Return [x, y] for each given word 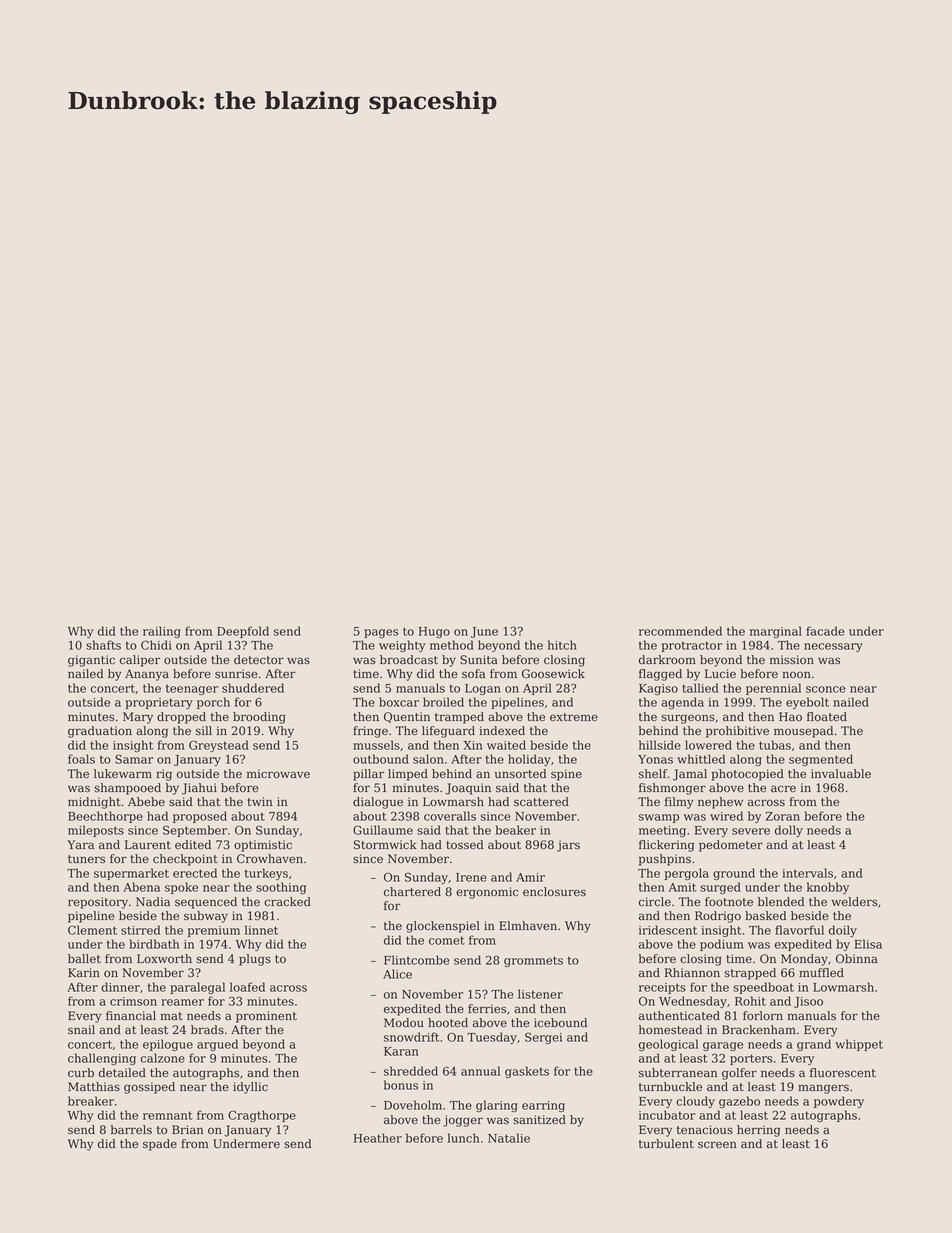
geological [668, 1045]
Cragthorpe [262, 1116]
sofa [473, 674]
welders [854, 902]
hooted [448, 1023]
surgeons [688, 719]
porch [213, 703]
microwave [278, 774]
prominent [266, 1017]
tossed [464, 845]
